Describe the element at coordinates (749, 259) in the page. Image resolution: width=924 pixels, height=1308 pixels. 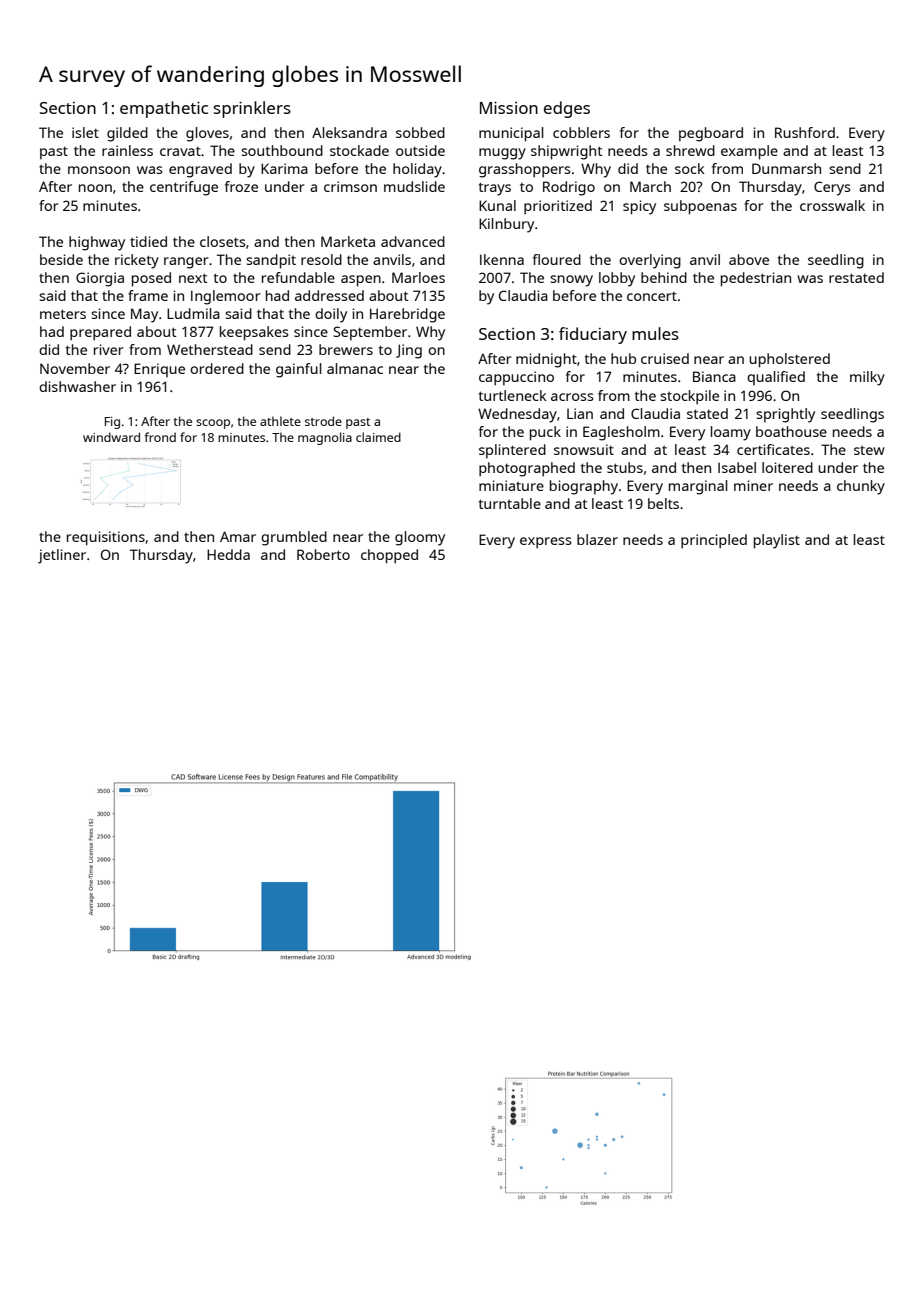
I see `above` at that location.
